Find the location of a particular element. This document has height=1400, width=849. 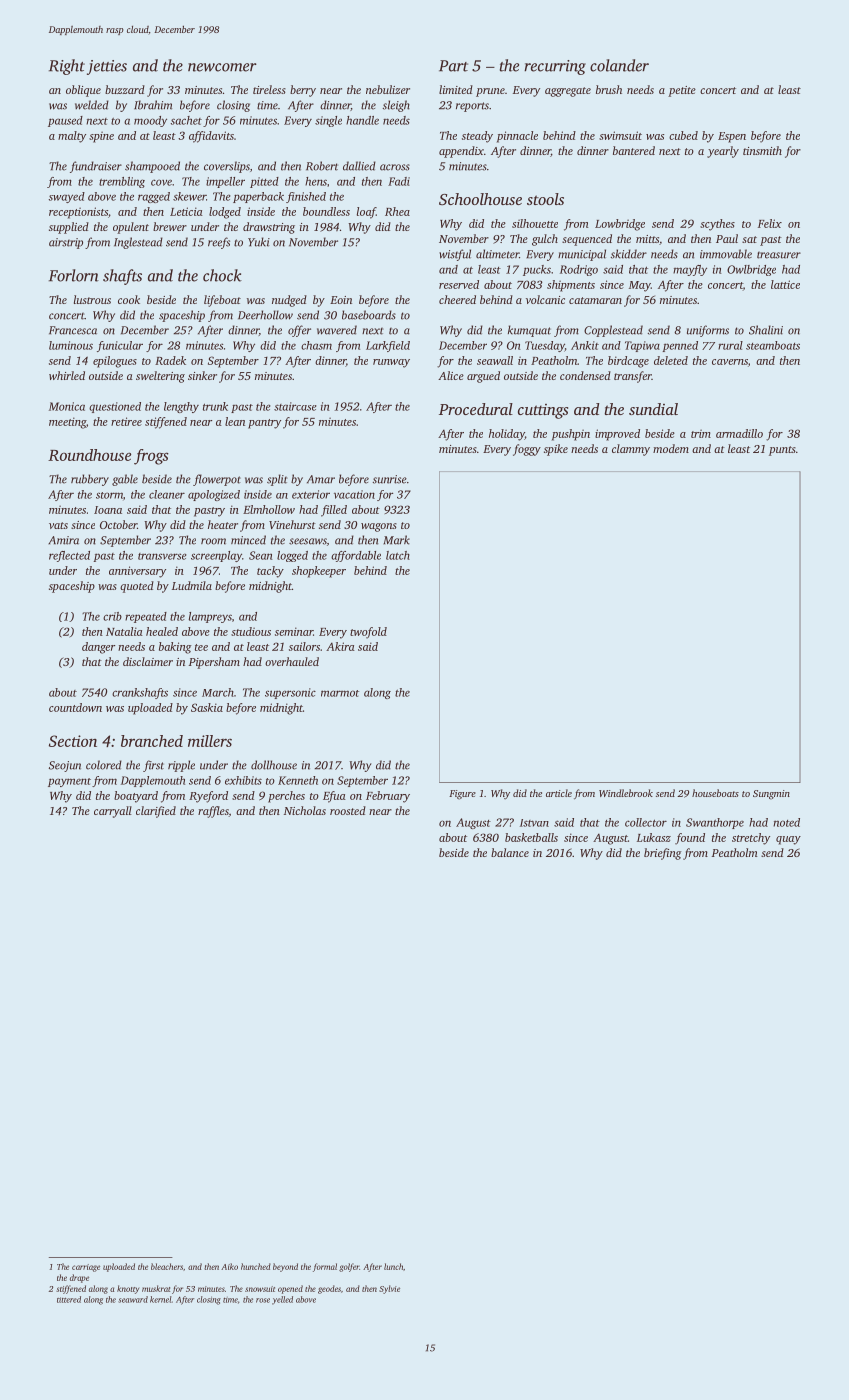

carryall is located at coordinates (113, 812).
